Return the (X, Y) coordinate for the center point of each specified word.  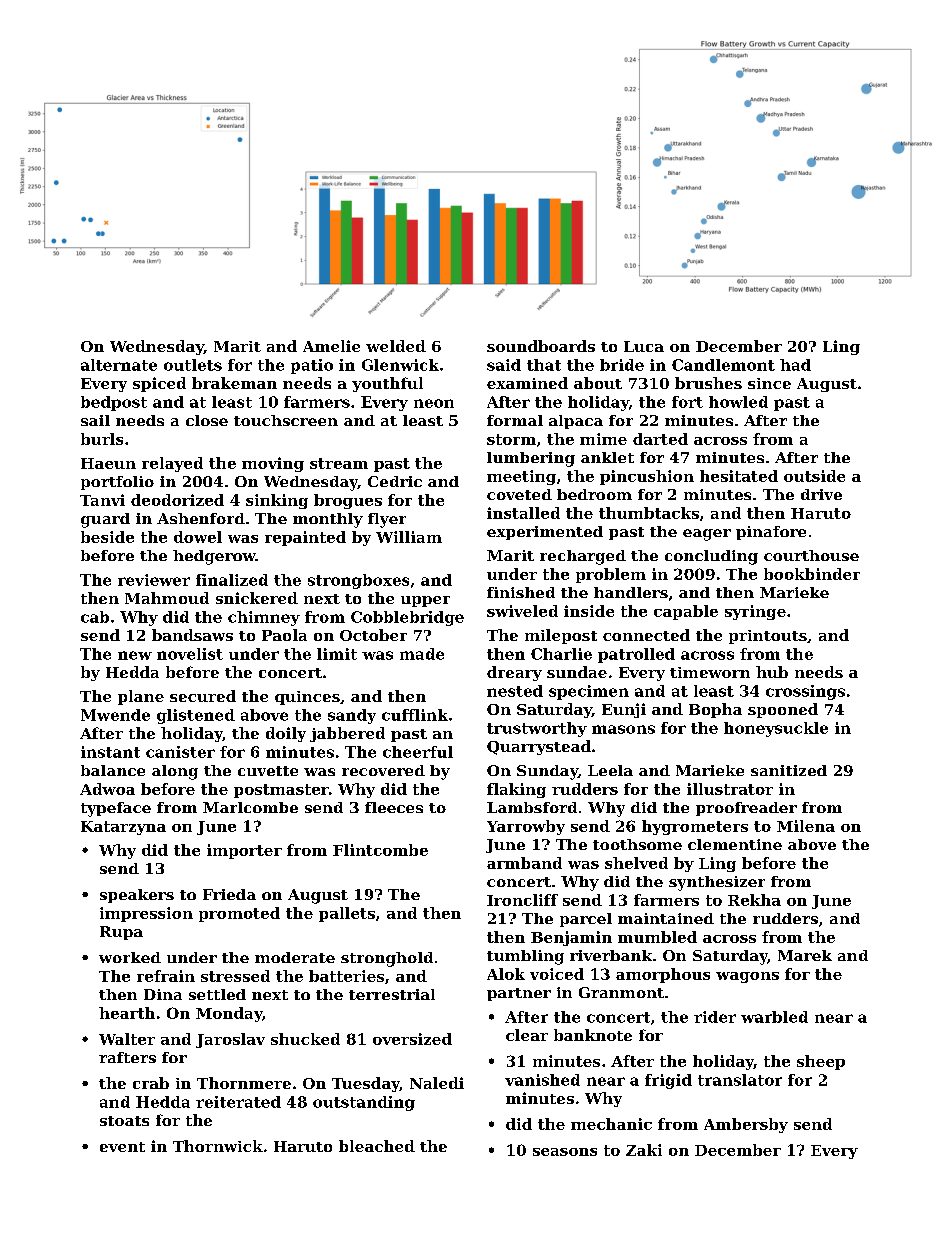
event (122, 1147)
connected (646, 635)
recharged (583, 557)
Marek (805, 955)
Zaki (644, 1150)
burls (102, 439)
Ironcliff (522, 900)
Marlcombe (250, 807)
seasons (565, 1152)
